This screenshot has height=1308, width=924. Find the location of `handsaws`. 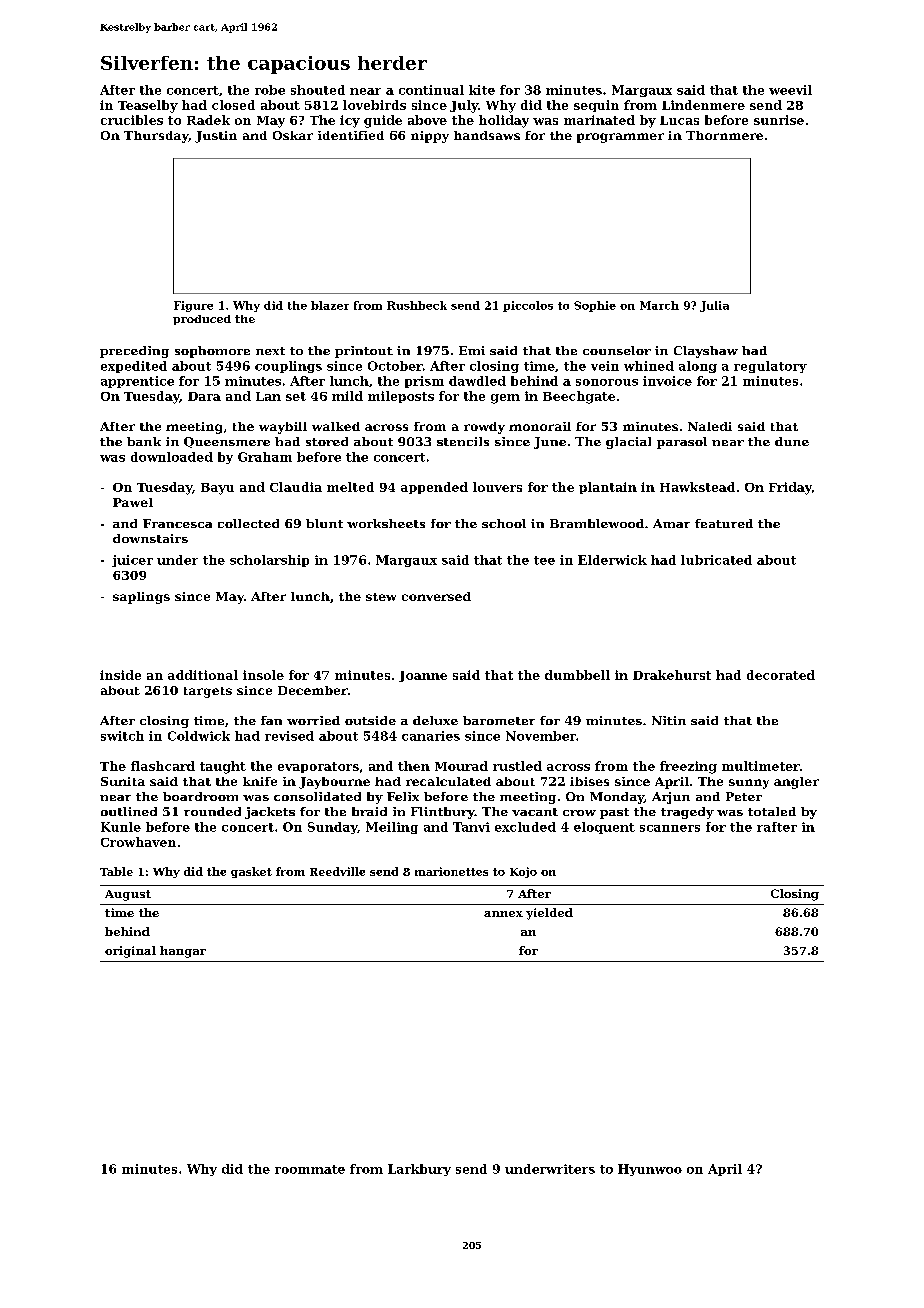

handsaws is located at coordinates (487, 135).
